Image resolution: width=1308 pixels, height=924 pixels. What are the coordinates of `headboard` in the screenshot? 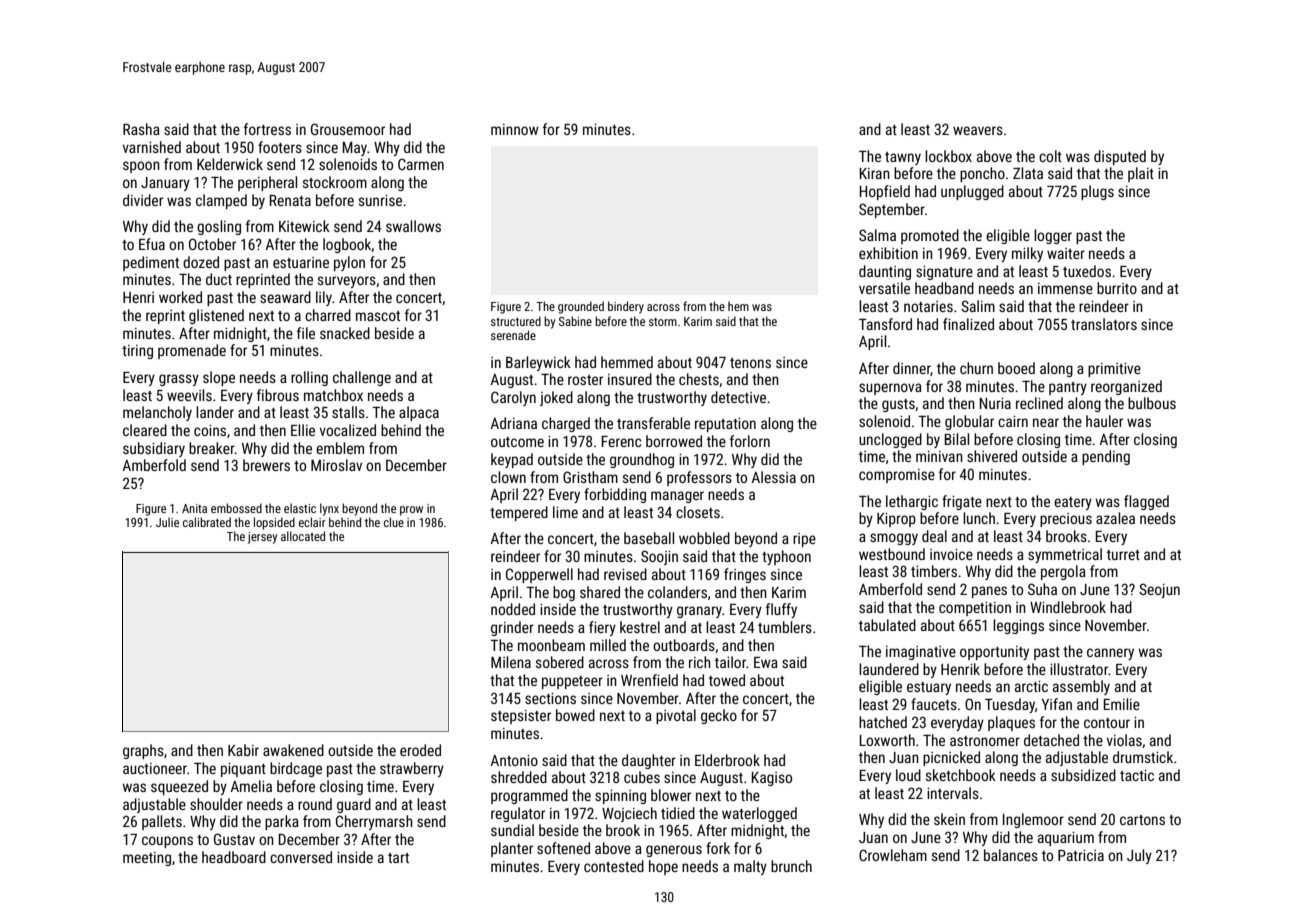 It's located at (234, 857).
